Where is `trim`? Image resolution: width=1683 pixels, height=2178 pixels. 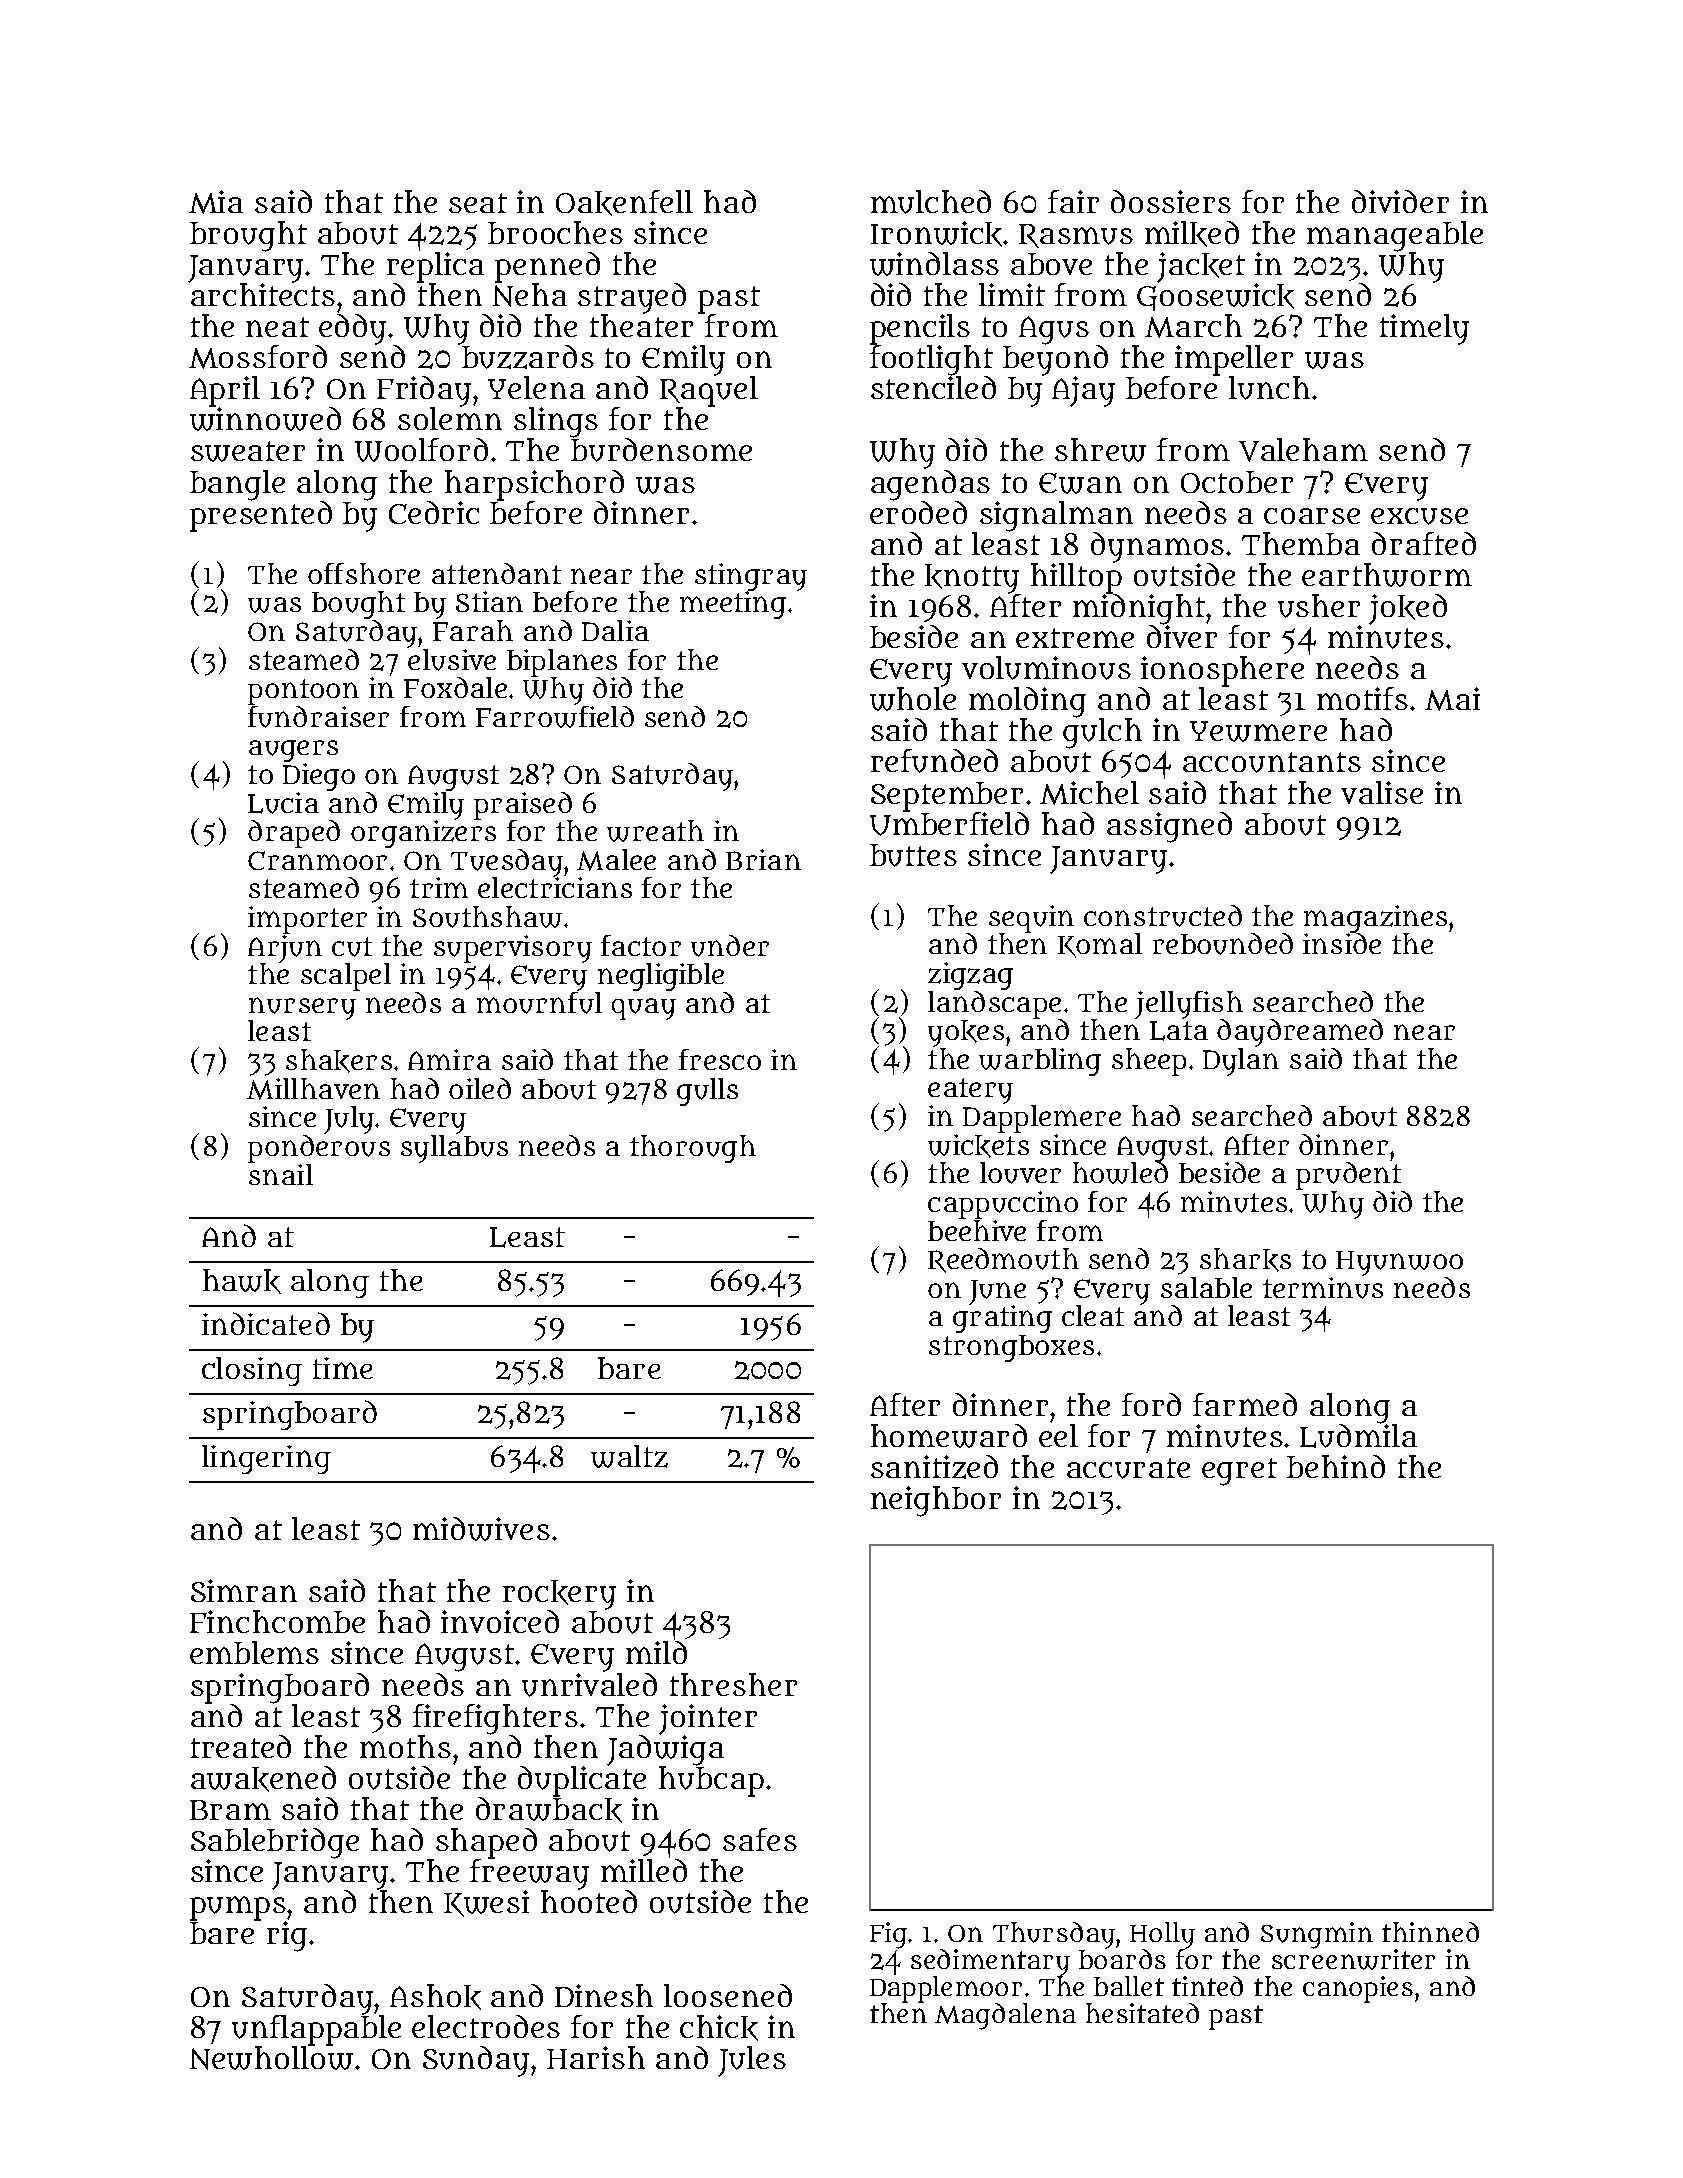
trim is located at coordinates (439, 887).
